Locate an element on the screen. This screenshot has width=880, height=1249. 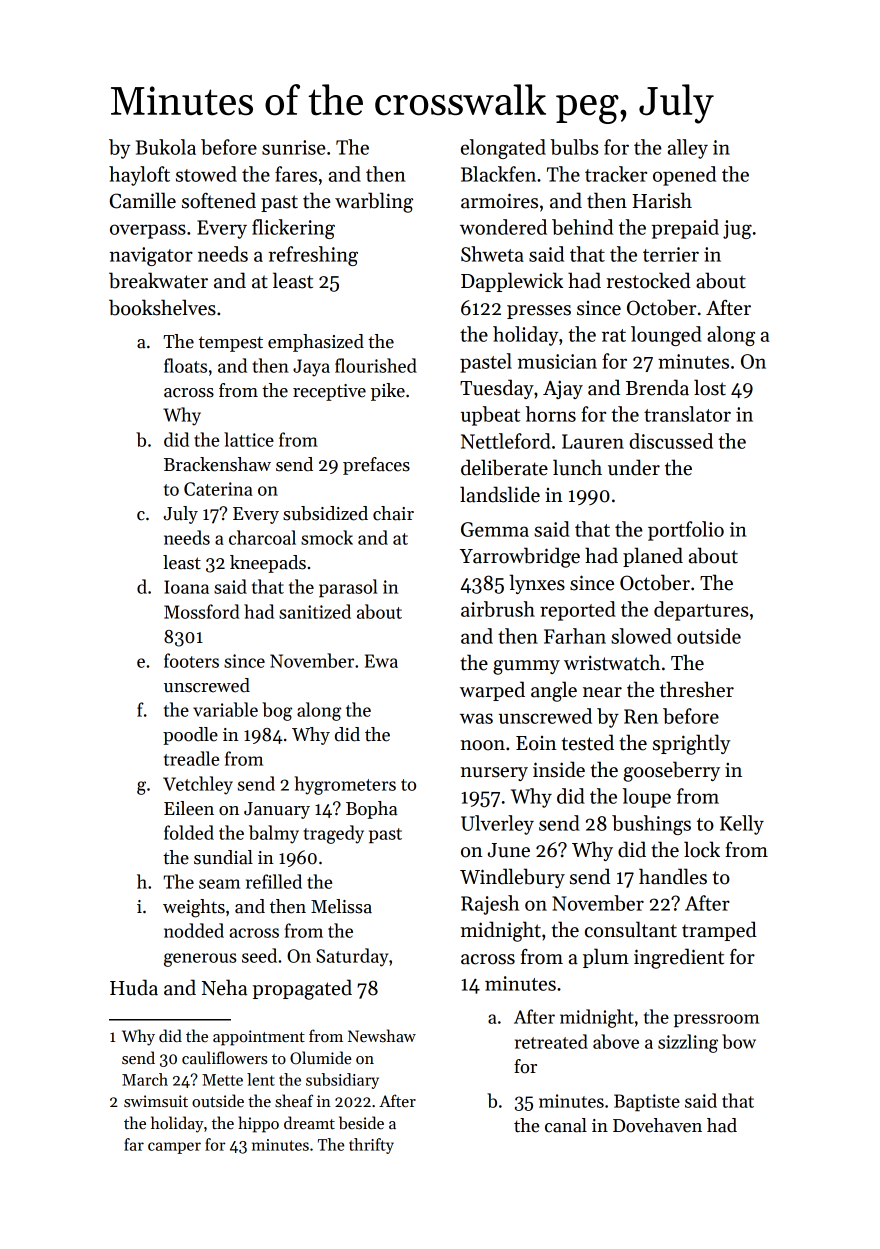
retreated is located at coordinates (551, 1041).
